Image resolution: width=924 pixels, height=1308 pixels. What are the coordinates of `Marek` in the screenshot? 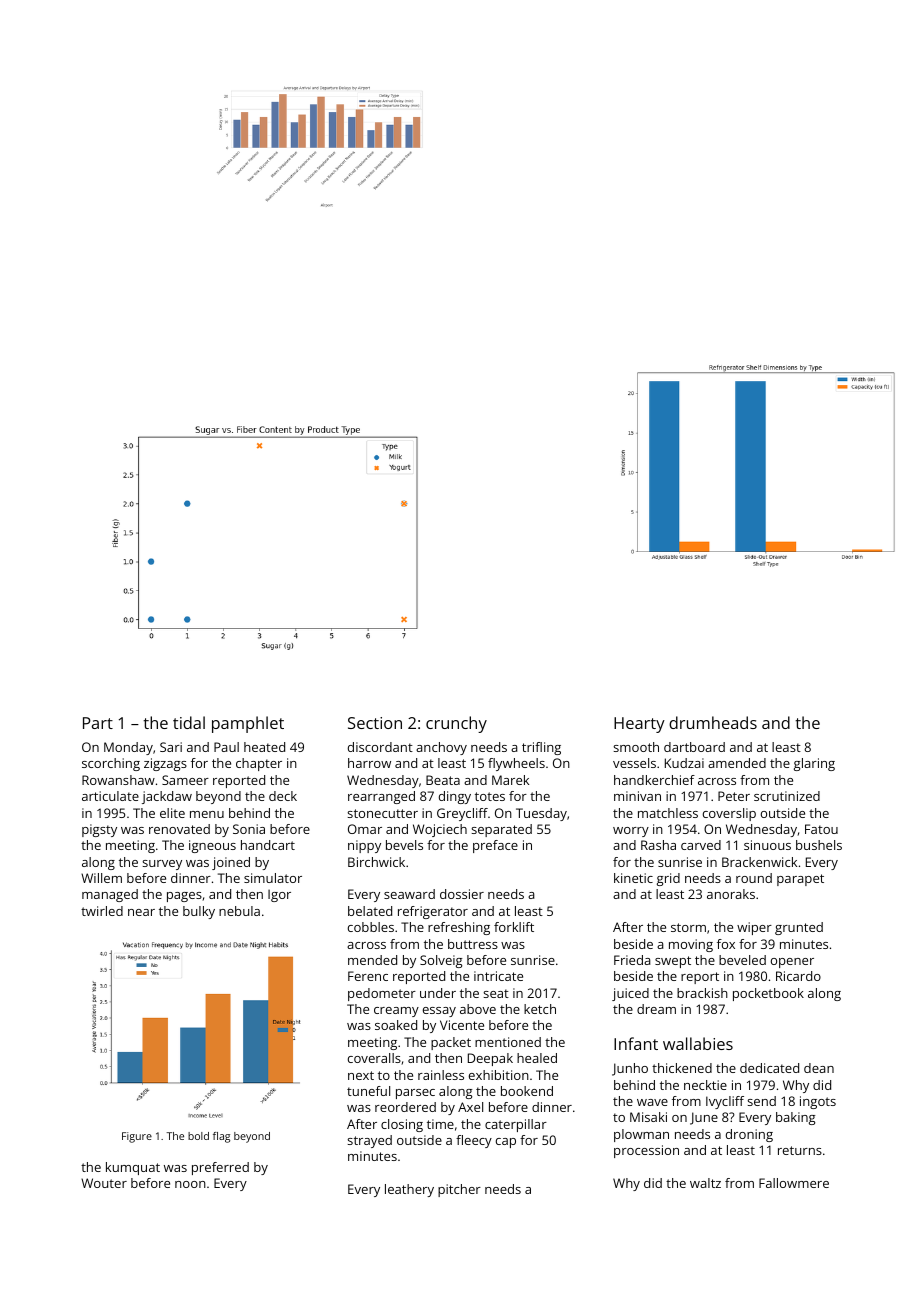 It's located at (510, 780).
